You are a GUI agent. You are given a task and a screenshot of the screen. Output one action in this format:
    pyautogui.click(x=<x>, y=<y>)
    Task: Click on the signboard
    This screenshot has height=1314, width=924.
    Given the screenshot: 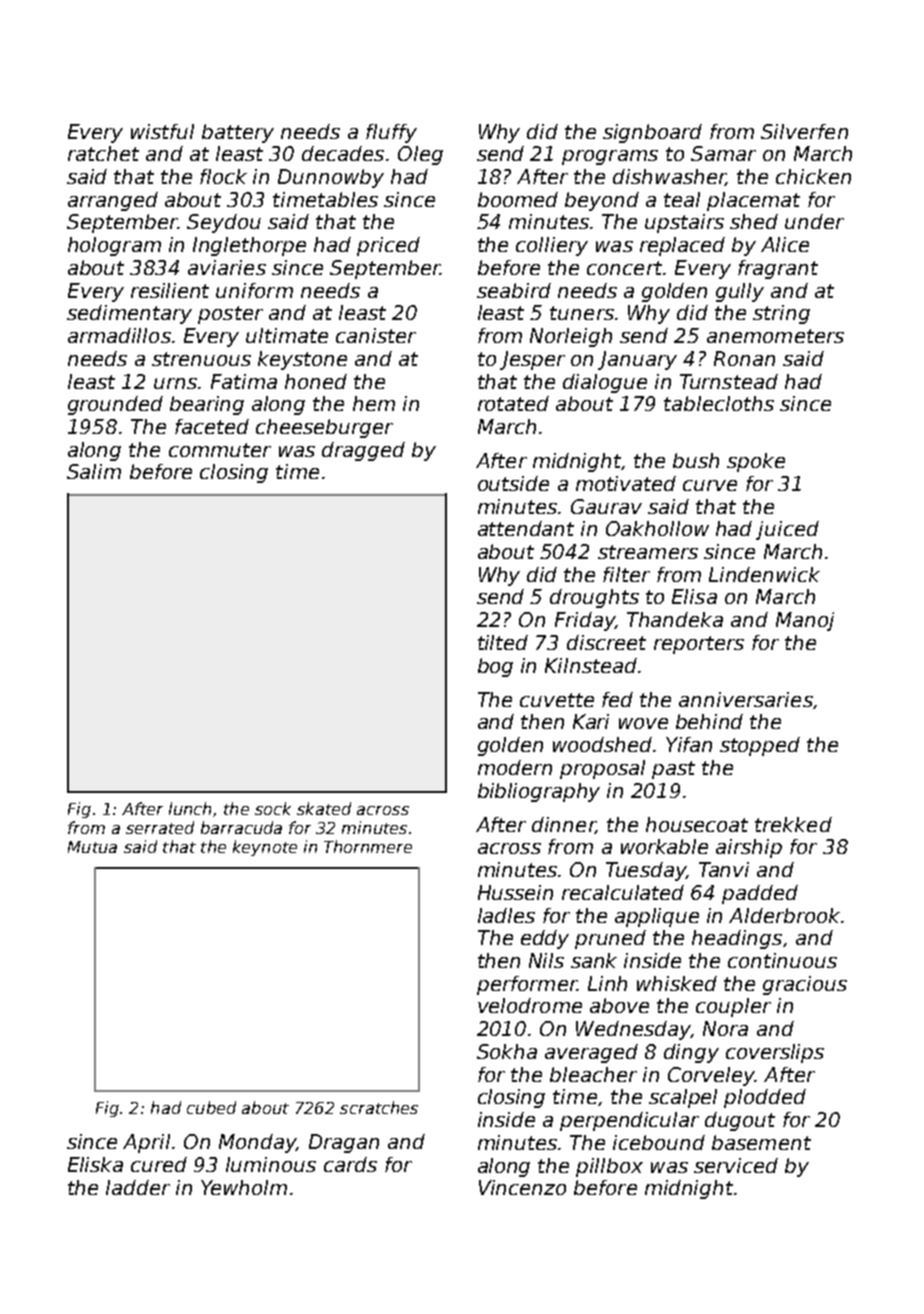 What is the action you would take?
    pyautogui.click(x=652, y=133)
